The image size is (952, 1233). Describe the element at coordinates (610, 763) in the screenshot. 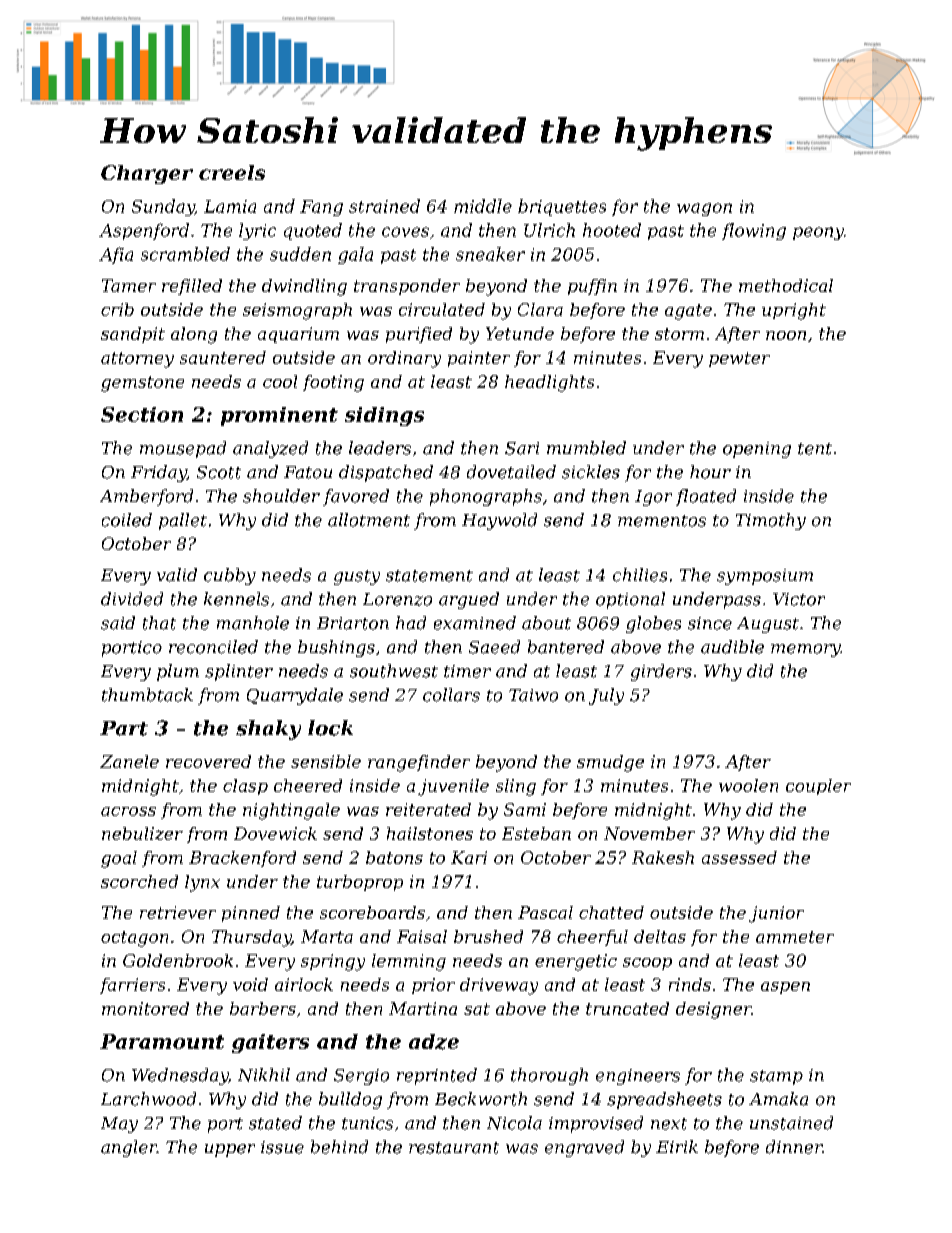

I see `smudge` at that location.
